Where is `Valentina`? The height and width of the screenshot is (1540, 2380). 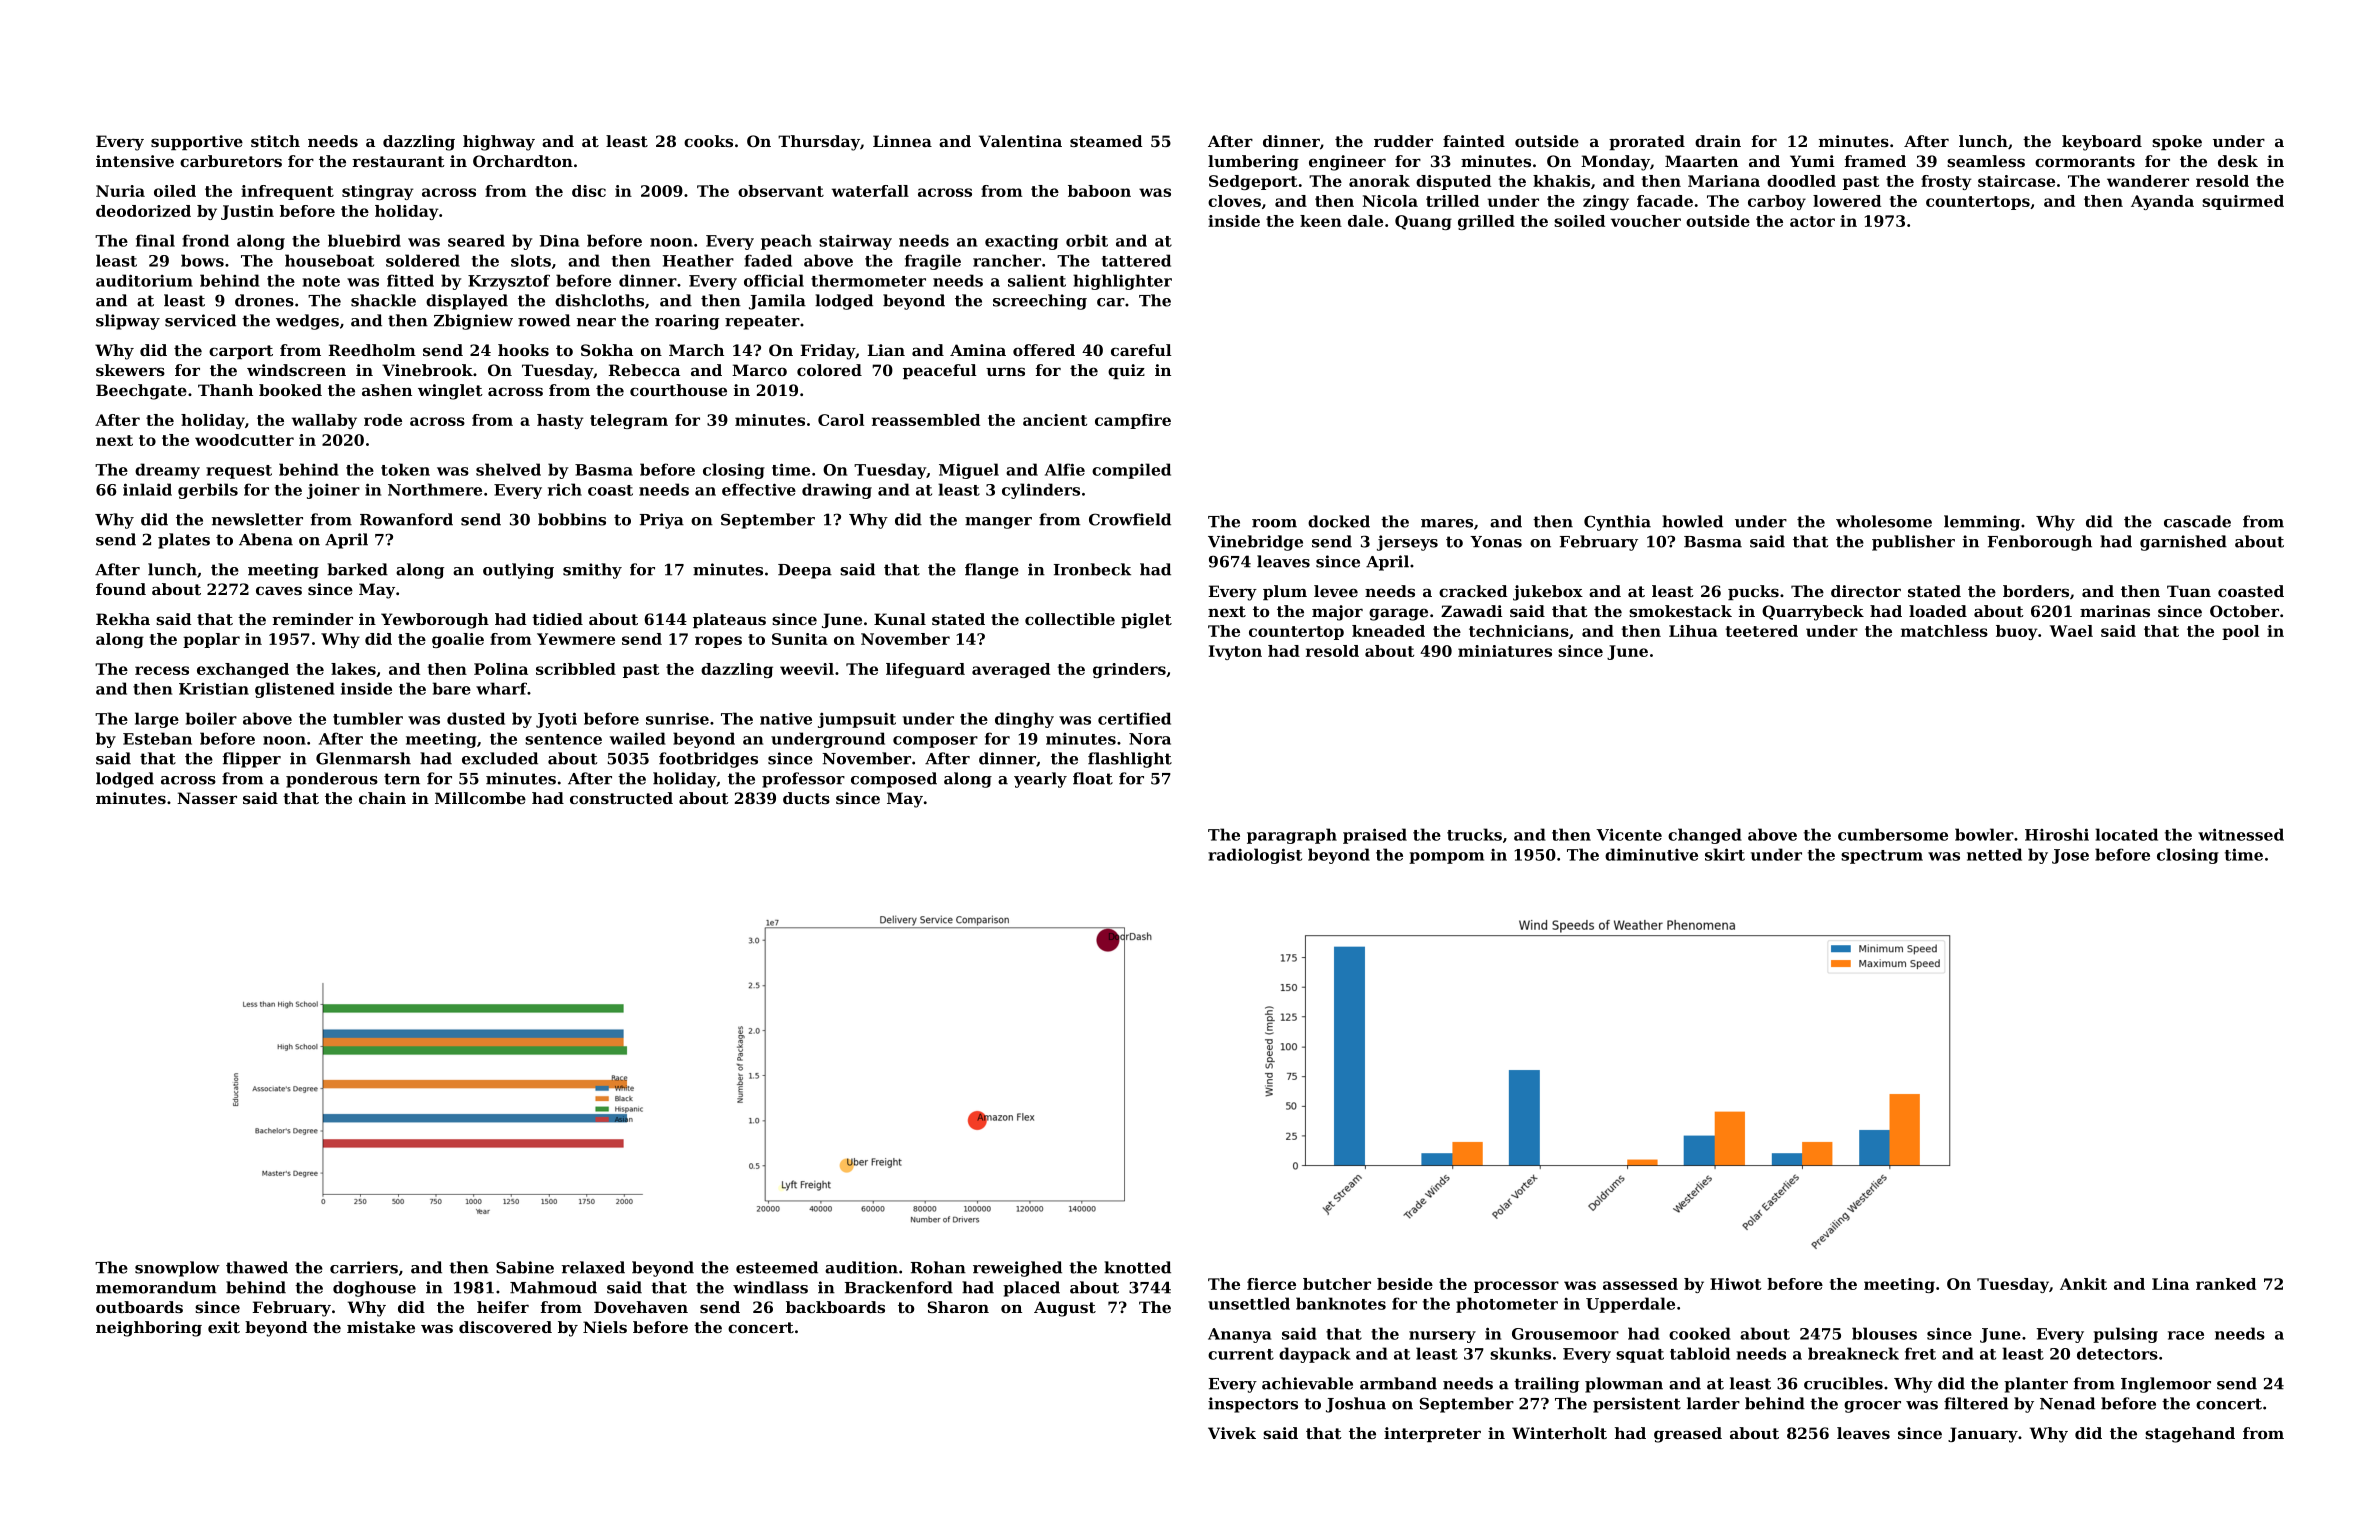 Valentina is located at coordinates (1020, 141).
